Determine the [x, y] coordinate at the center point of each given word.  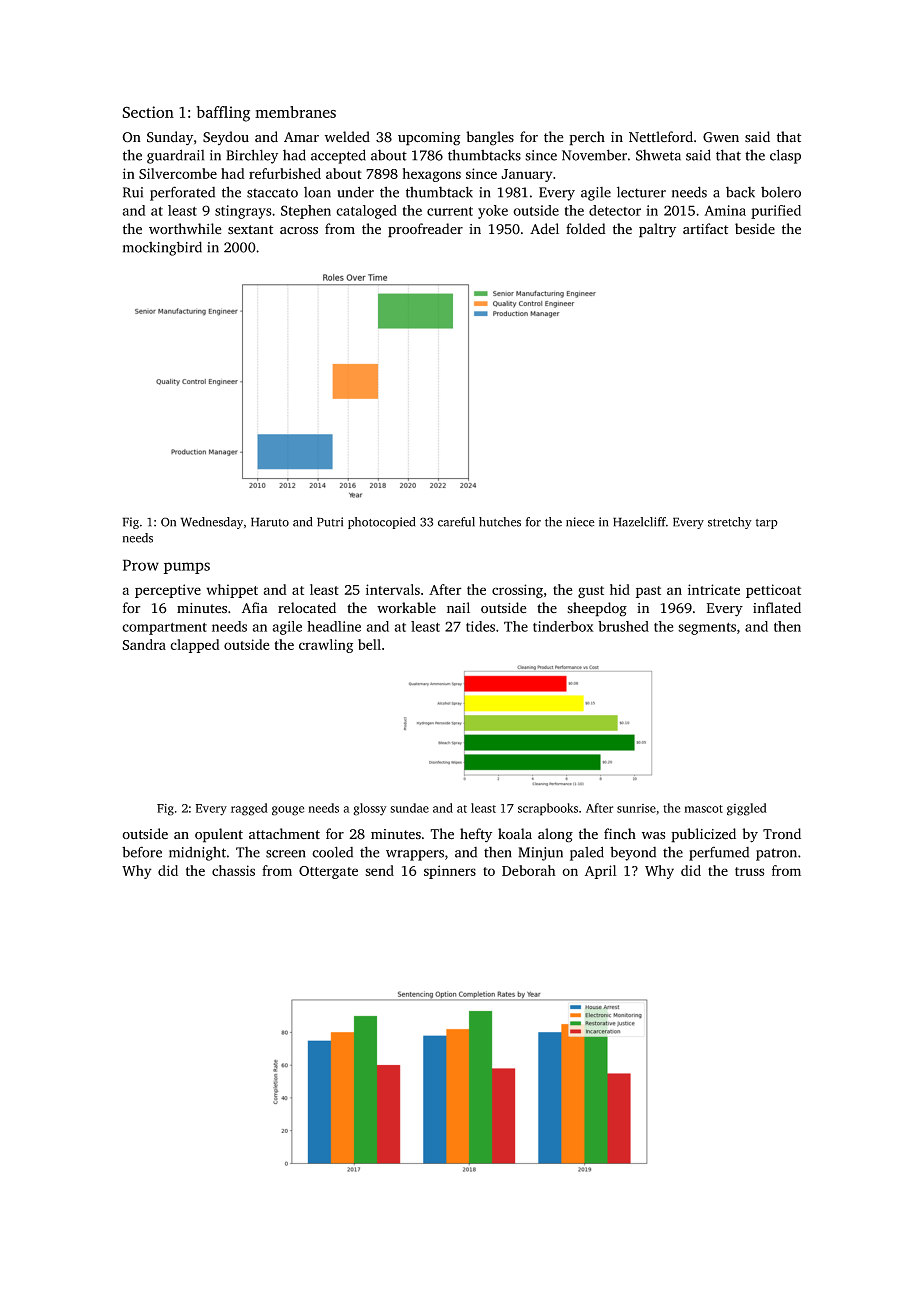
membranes [295, 112]
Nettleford [661, 137]
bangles [490, 138]
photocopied [381, 523]
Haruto [270, 522]
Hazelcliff [639, 522]
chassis [233, 870]
